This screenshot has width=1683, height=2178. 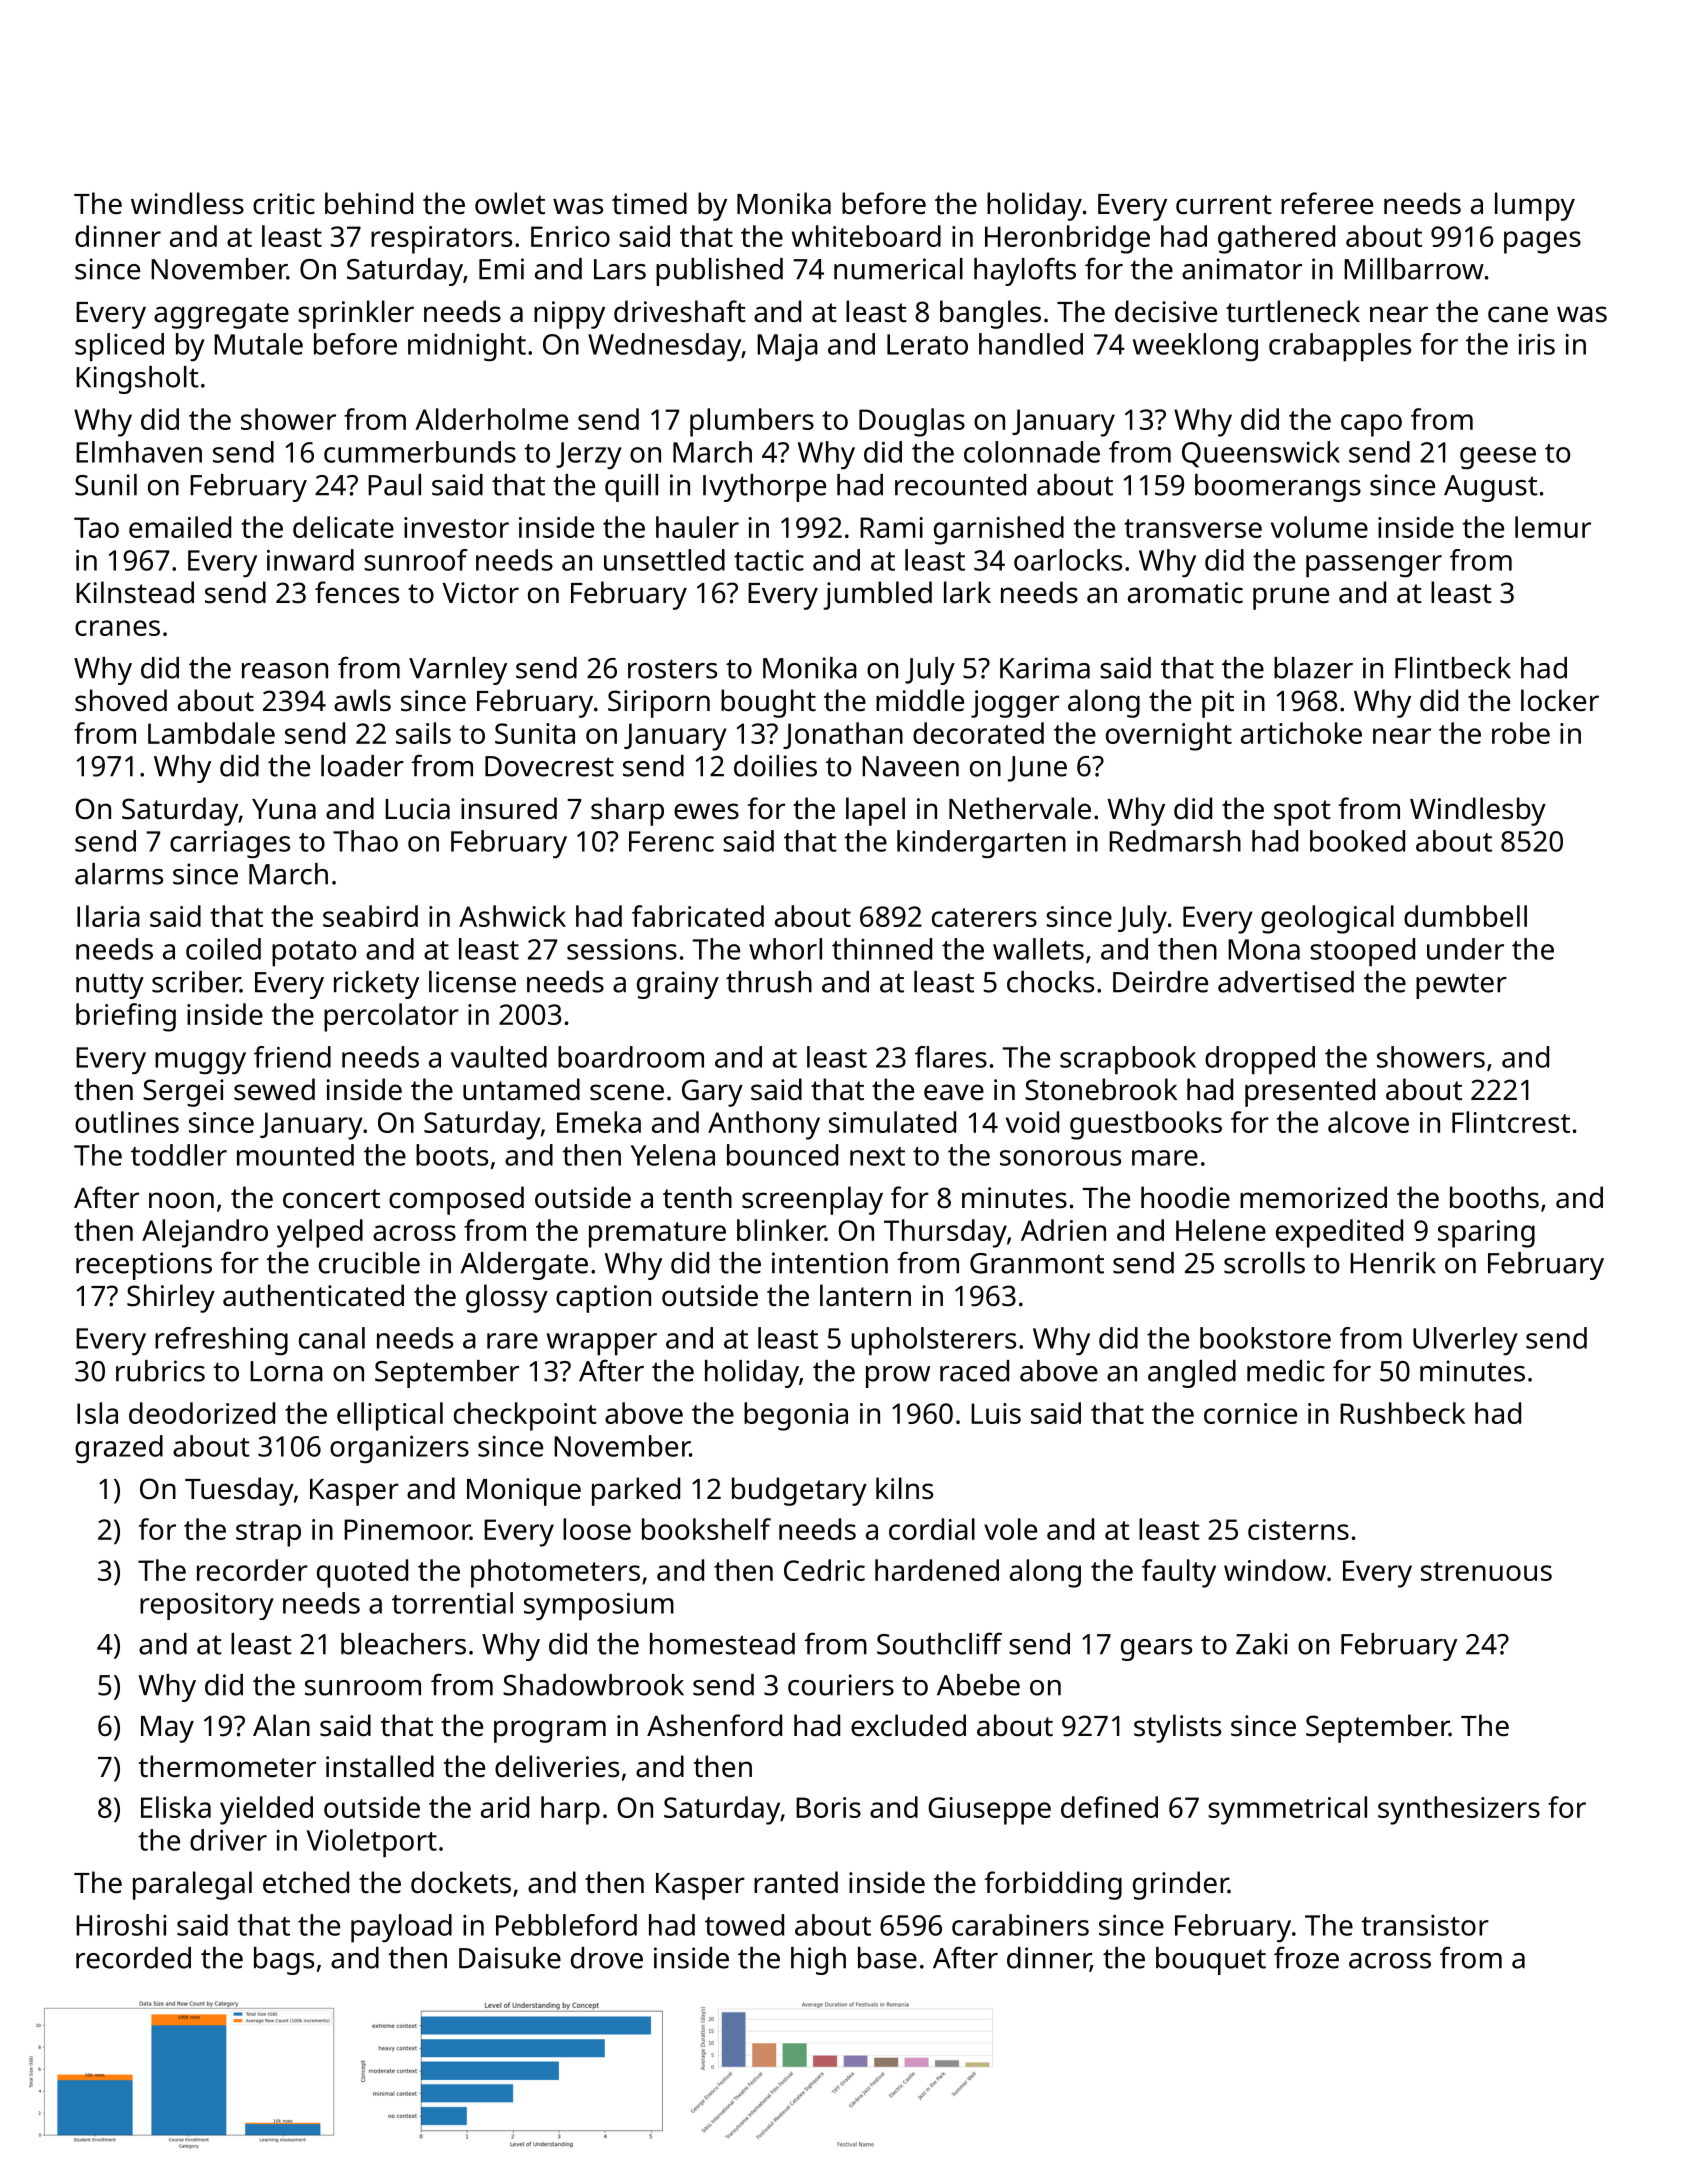 I want to click on current, so click(x=1224, y=205).
